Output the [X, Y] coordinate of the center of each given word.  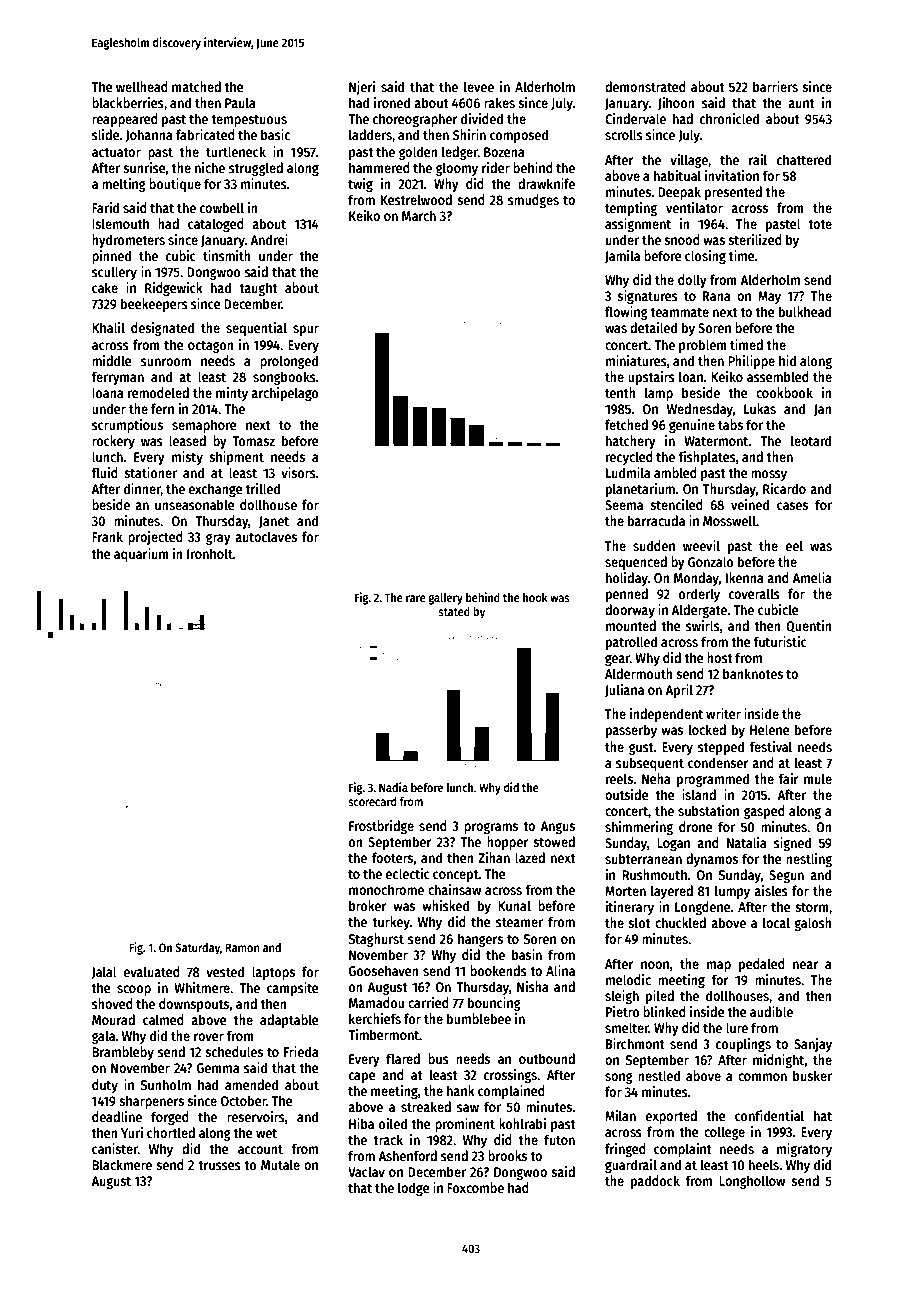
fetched [626, 424]
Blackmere [122, 1164]
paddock [655, 1182]
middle [112, 360]
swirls [703, 625]
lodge [414, 1189]
